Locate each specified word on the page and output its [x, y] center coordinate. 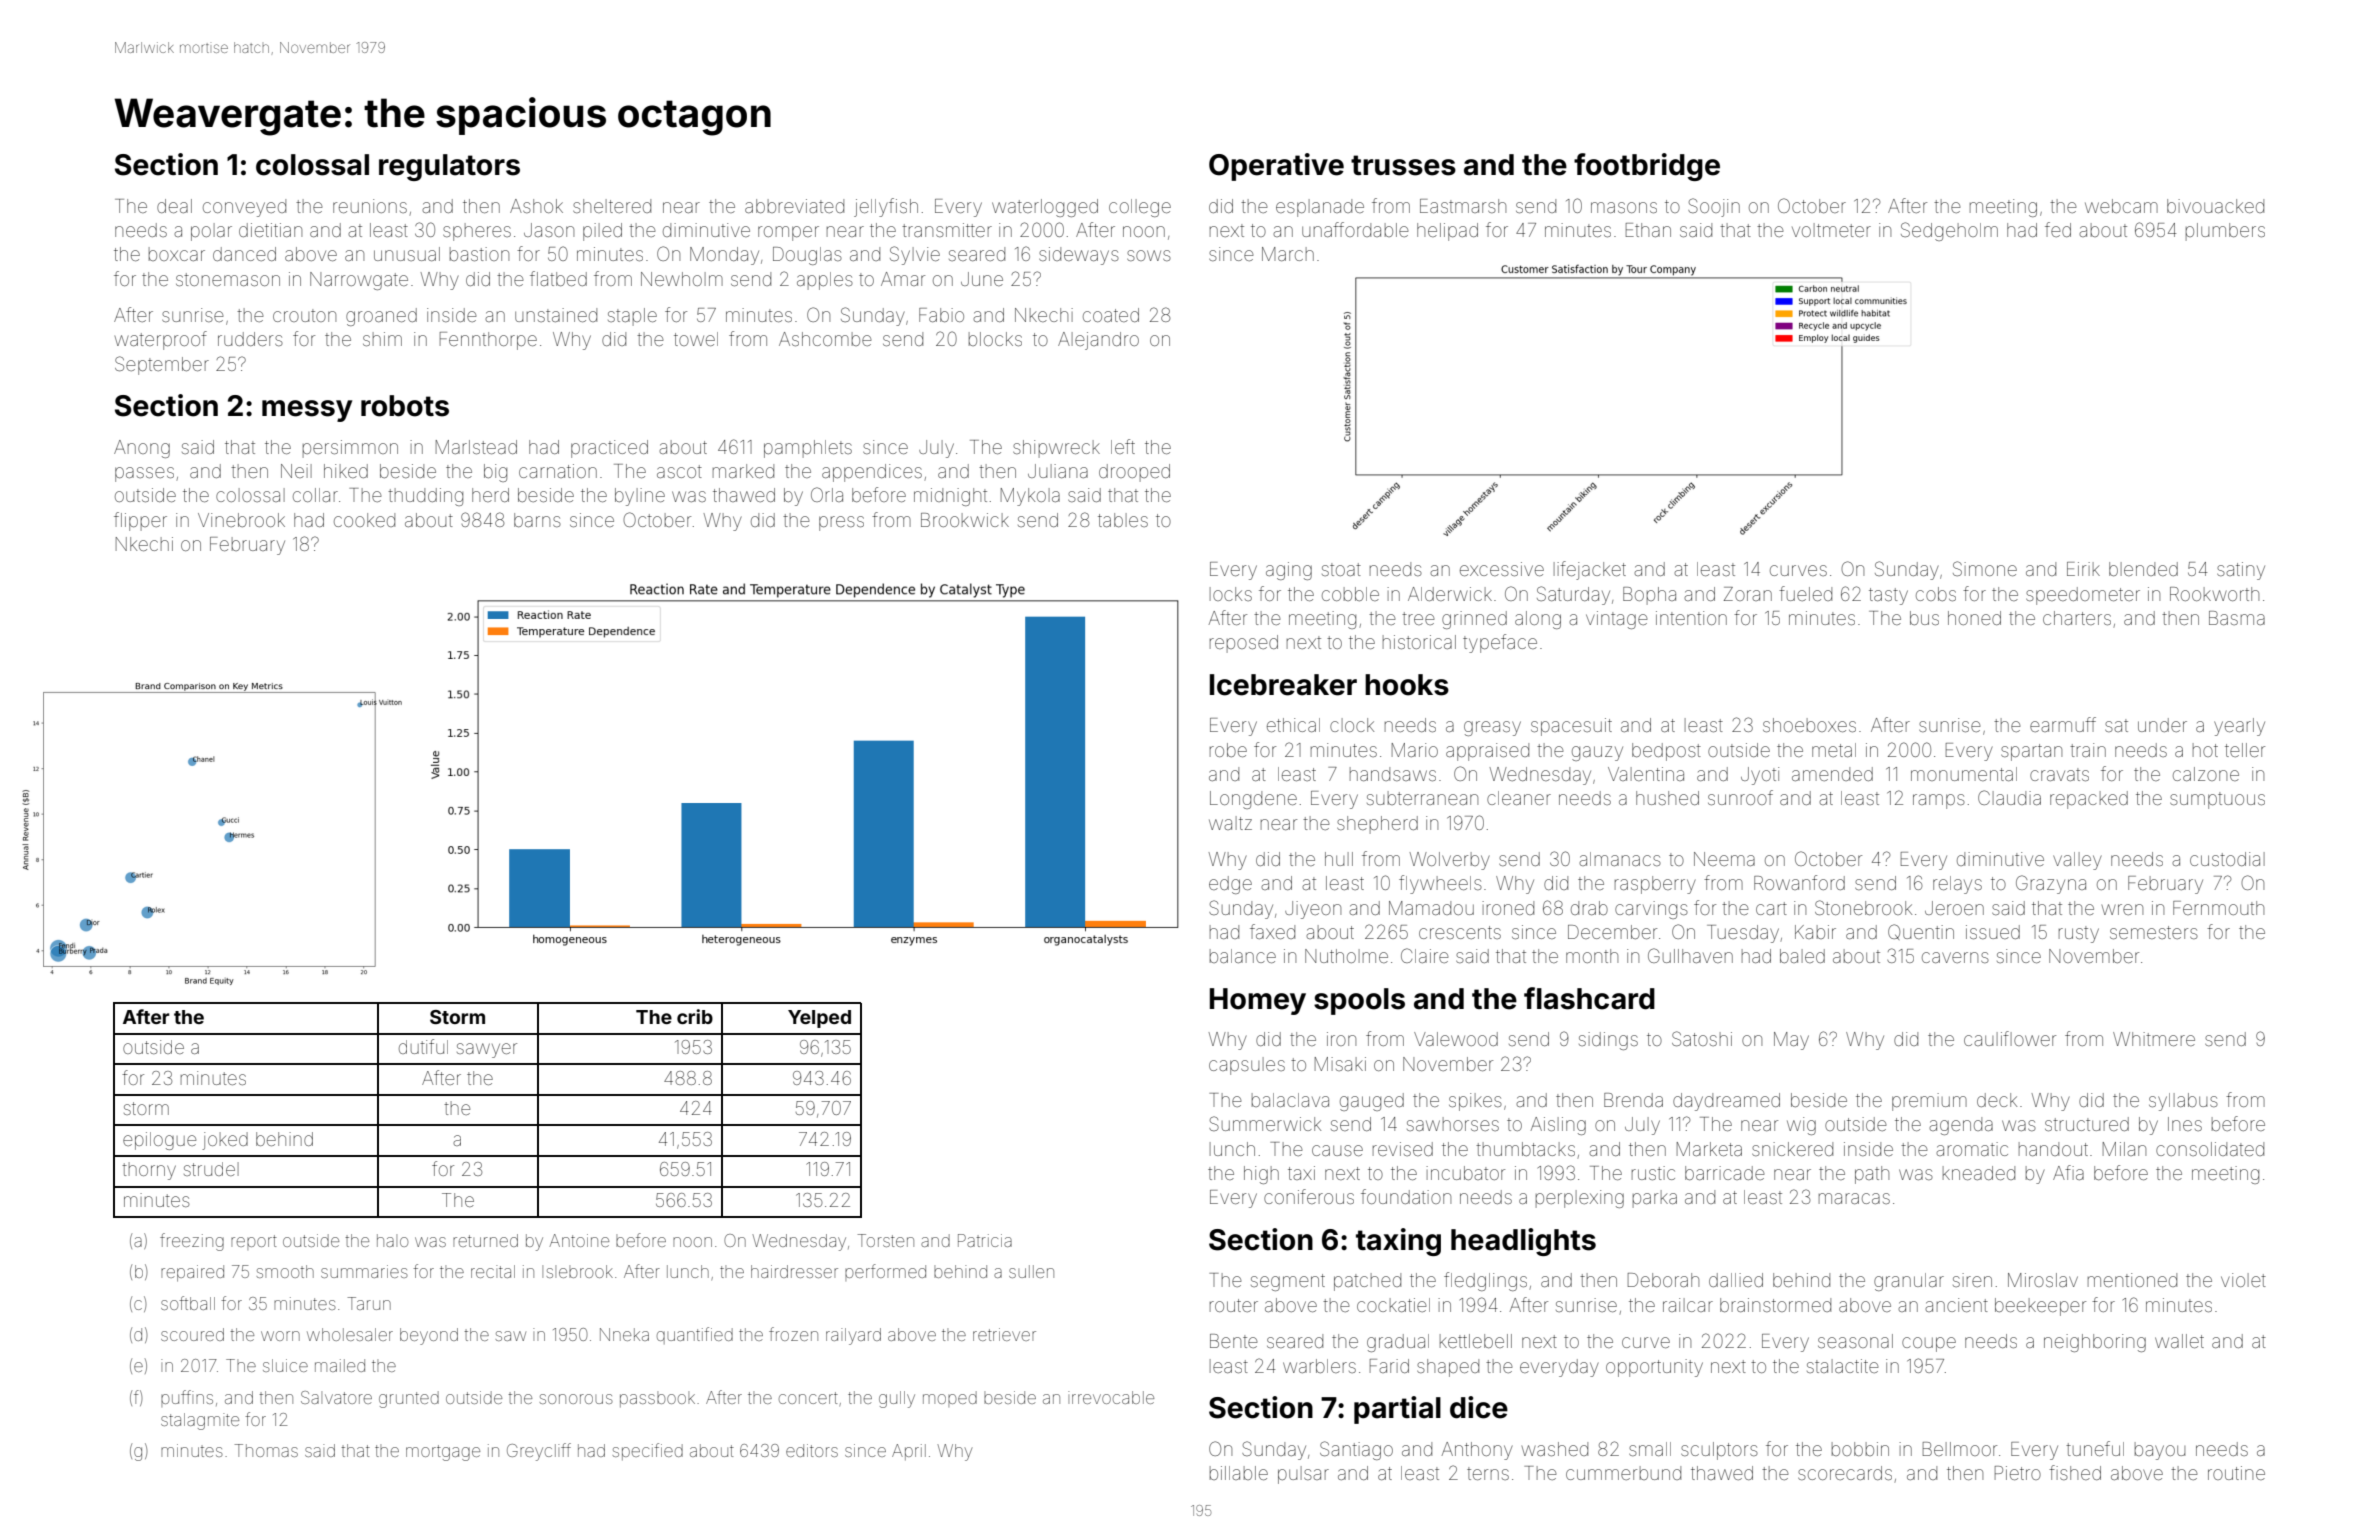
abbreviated [794, 206]
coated [1111, 315]
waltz [1230, 823]
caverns [1955, 957]
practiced [609, 449]
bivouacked [2215, 206]
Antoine [579, 1240]
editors [812, 1450]
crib [695, 1016]
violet [2243, 1280]
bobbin [1860, 1449]
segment [1288, 1282]
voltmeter [1831, 230]
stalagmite [200, 1421]
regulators [449, 167]
